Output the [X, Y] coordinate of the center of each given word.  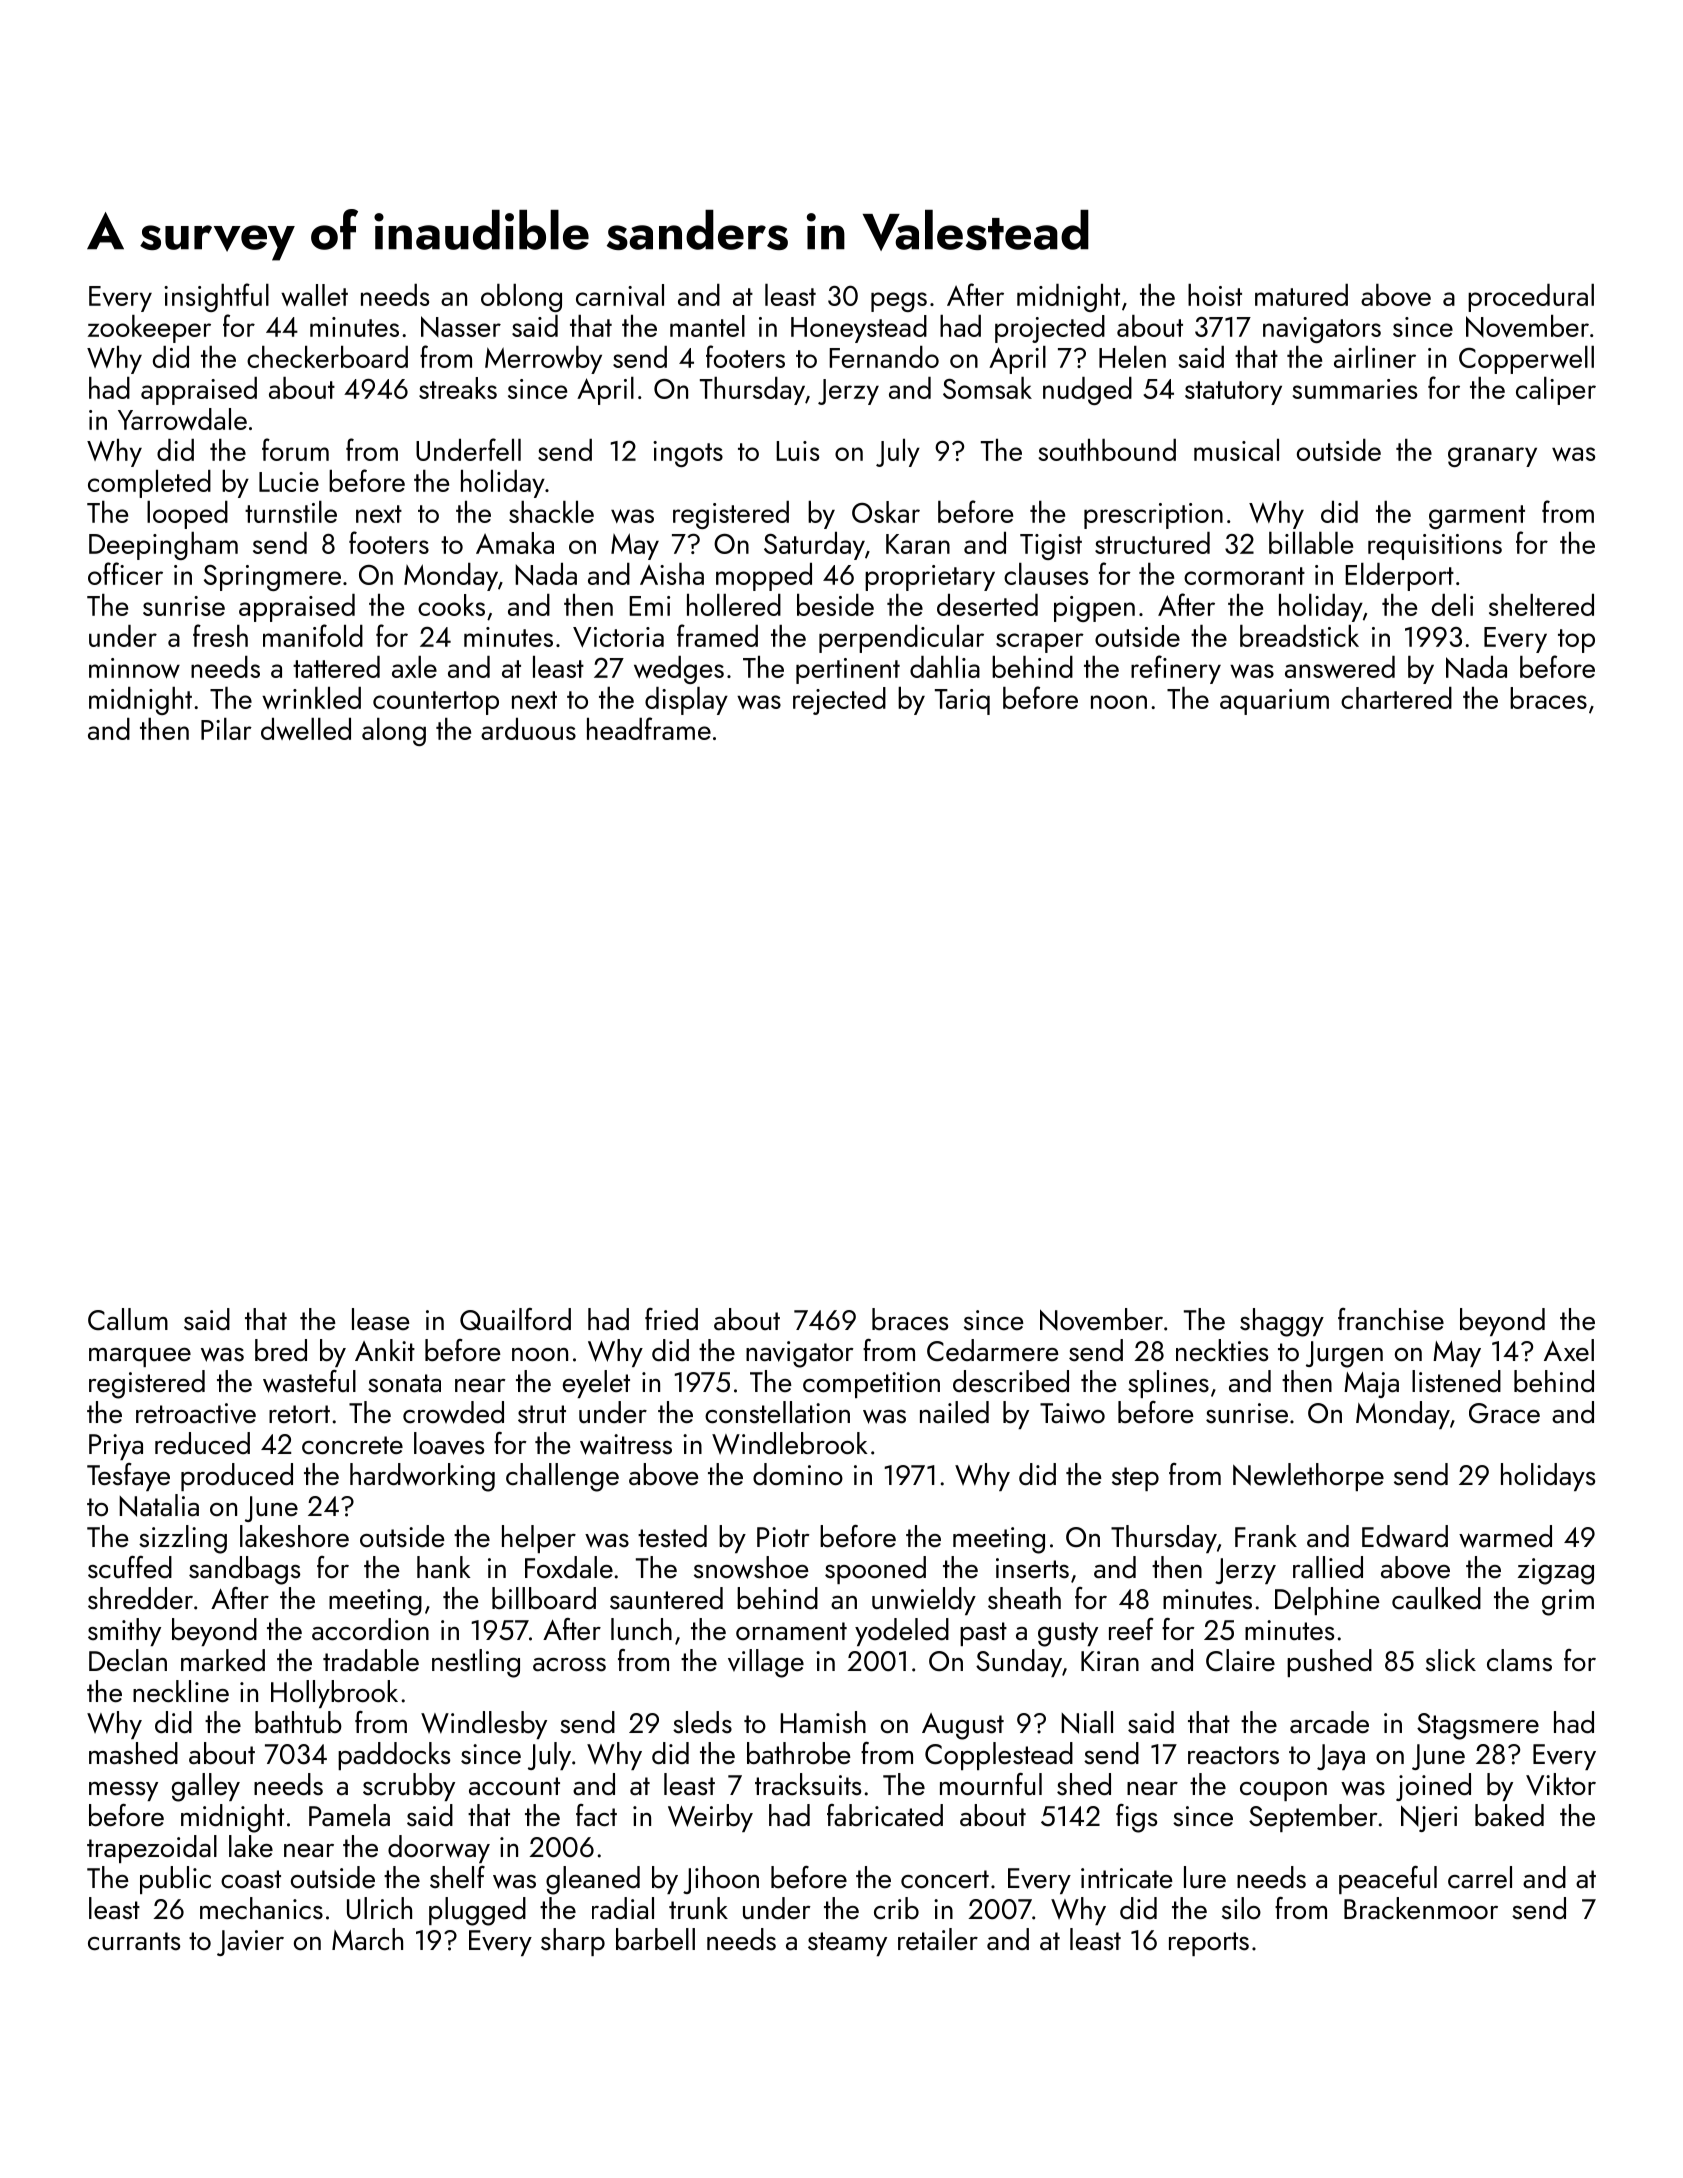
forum [295, 449]
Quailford [515, 1319]
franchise [1391, 1319]
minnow [134, 668]
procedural [1531, 298]
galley [206, 1787]
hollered [734, 605]
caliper [1556, 391]
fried [671, 1319]
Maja [1371, 1385]
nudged [1087, 391]
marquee [140, 1357]
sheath [1024, 1598]
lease [381, 1319]
